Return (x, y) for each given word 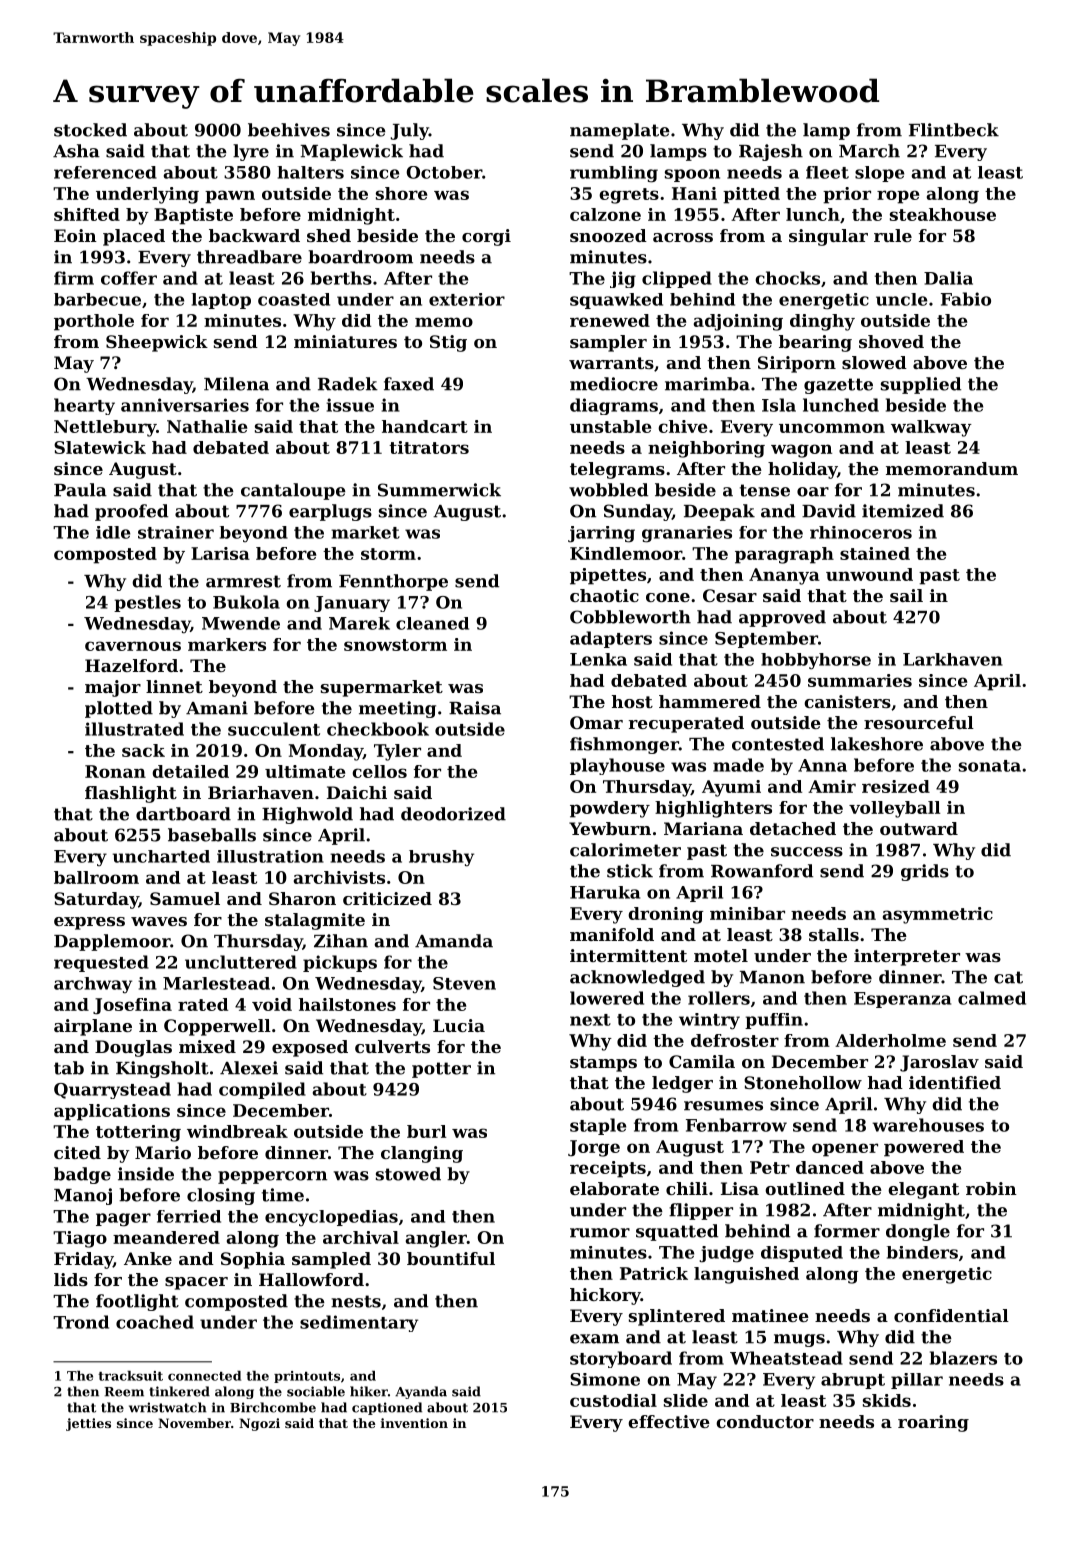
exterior (467, 299)
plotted (119, 709)
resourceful (919, 722)
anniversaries (185, 405)
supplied (921, 385)
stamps (603, 1064)
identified (955, 1082)
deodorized (453, 814)
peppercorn (272, 1177)
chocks (787, 278)
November (194, 1423)
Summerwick (439, 490)
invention (414, 1423)
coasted (294, 299)
